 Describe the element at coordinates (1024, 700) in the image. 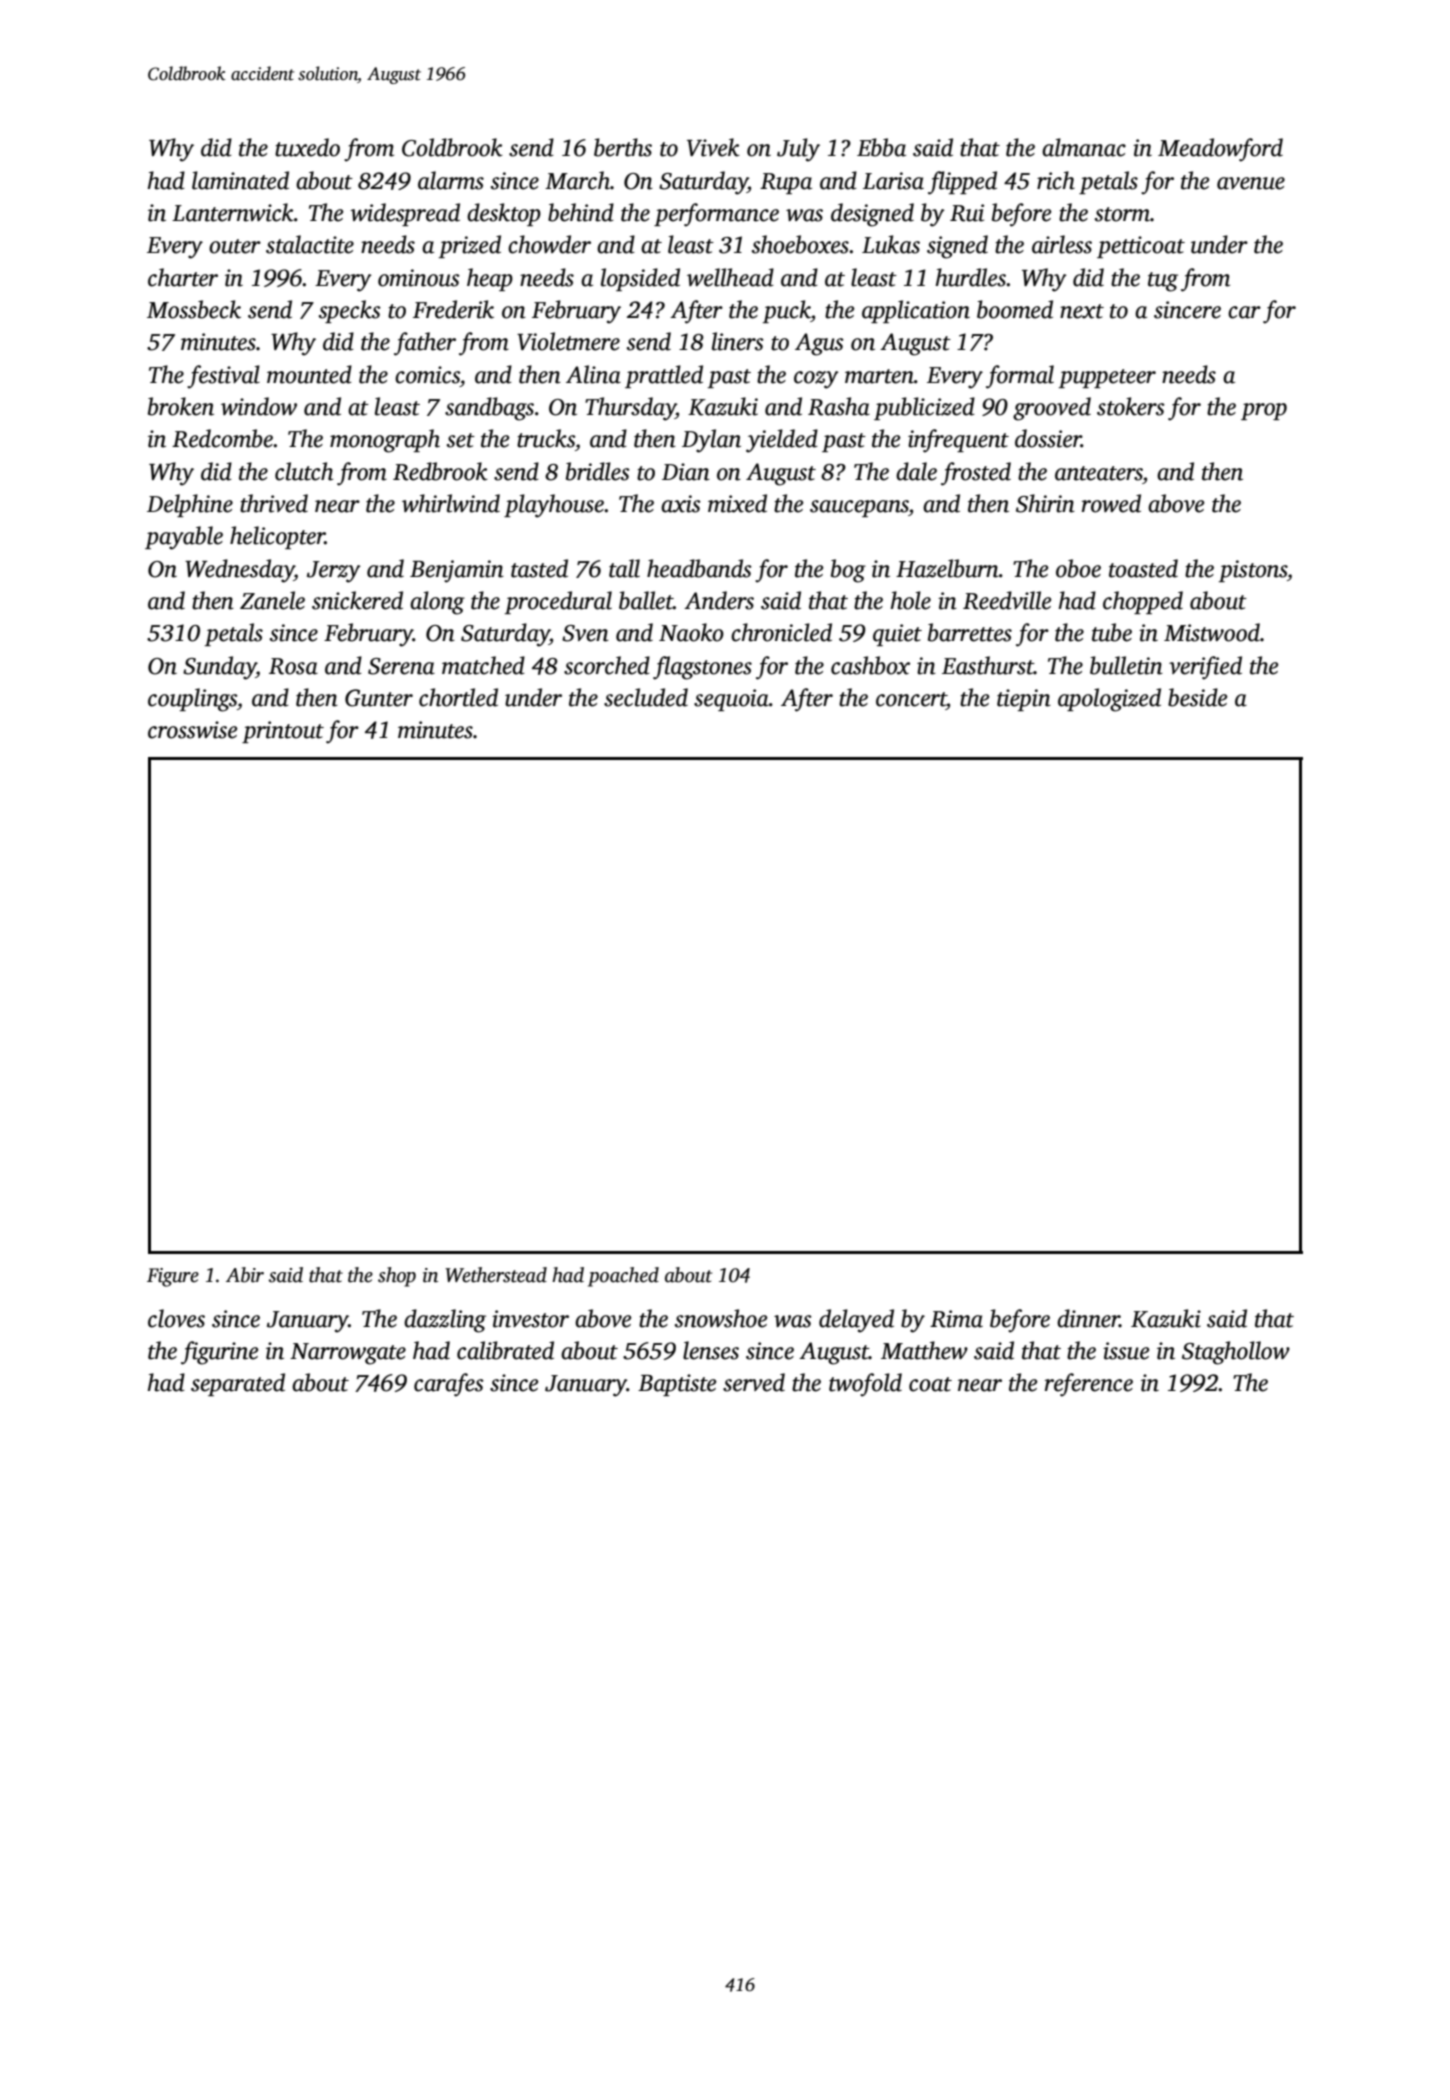

I see `tiepin` at that location.
